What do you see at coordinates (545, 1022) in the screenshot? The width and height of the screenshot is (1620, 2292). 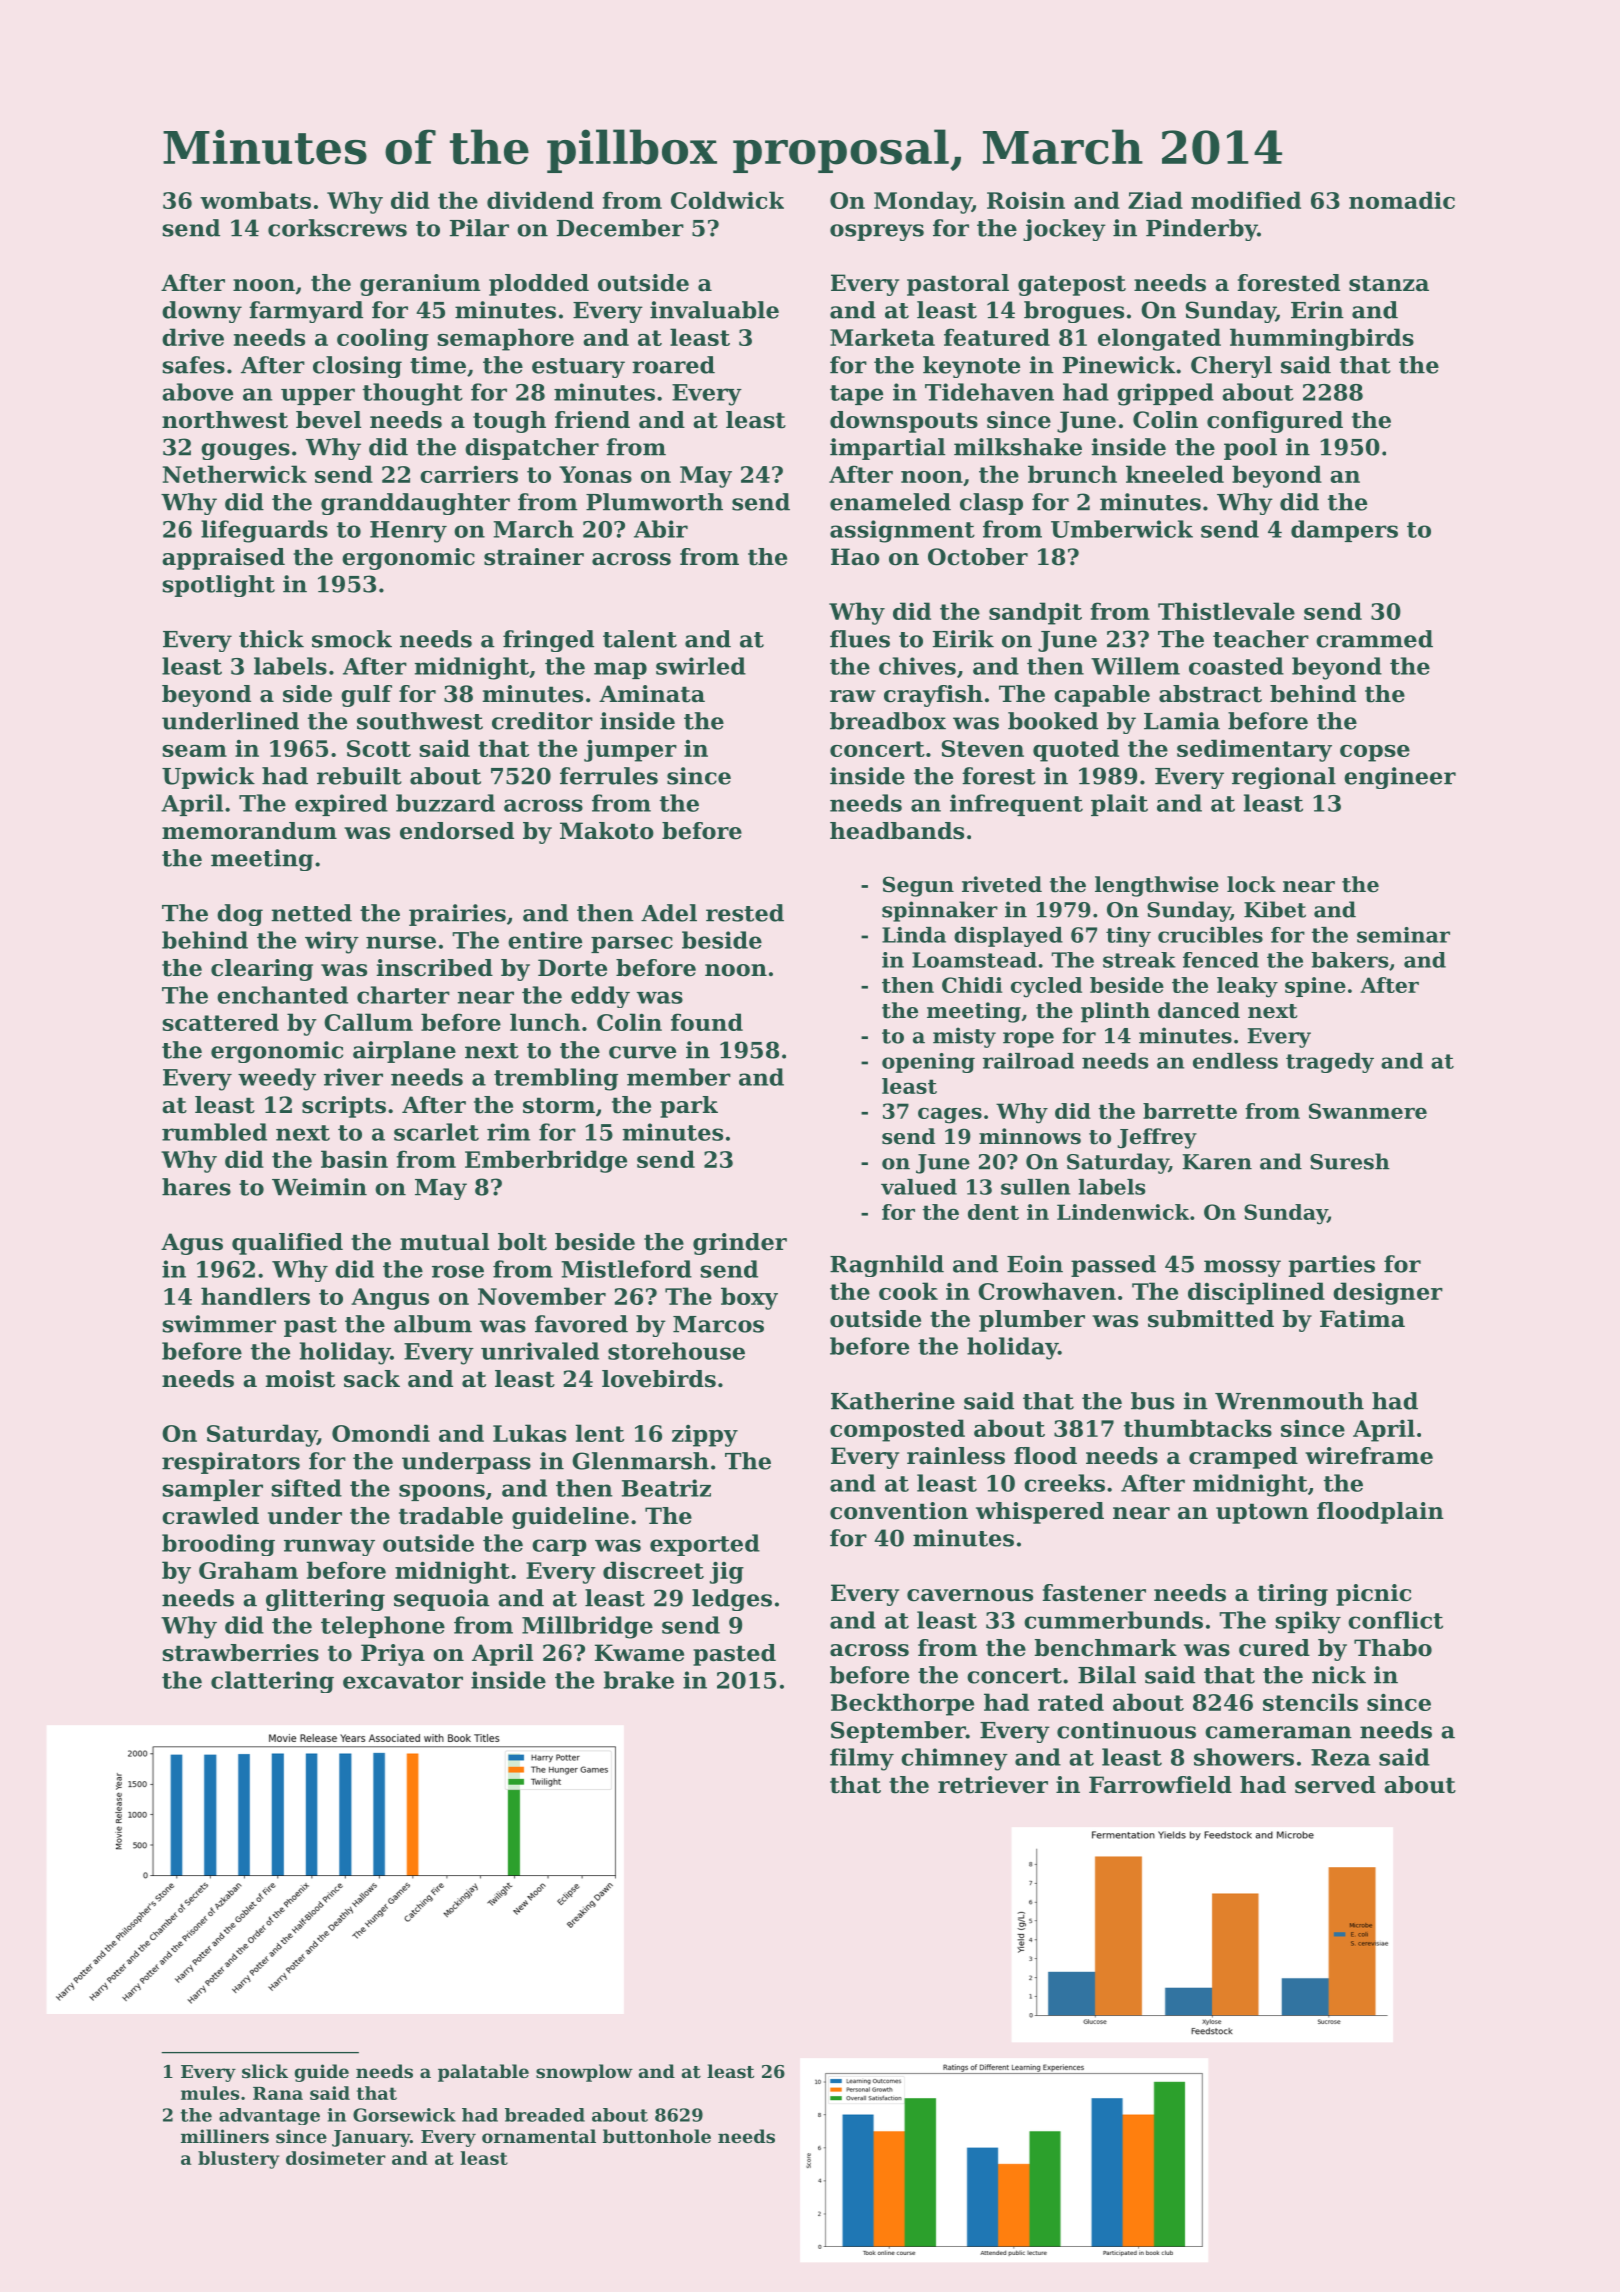 I see `lunch` at bounding box center [545, 1022].
